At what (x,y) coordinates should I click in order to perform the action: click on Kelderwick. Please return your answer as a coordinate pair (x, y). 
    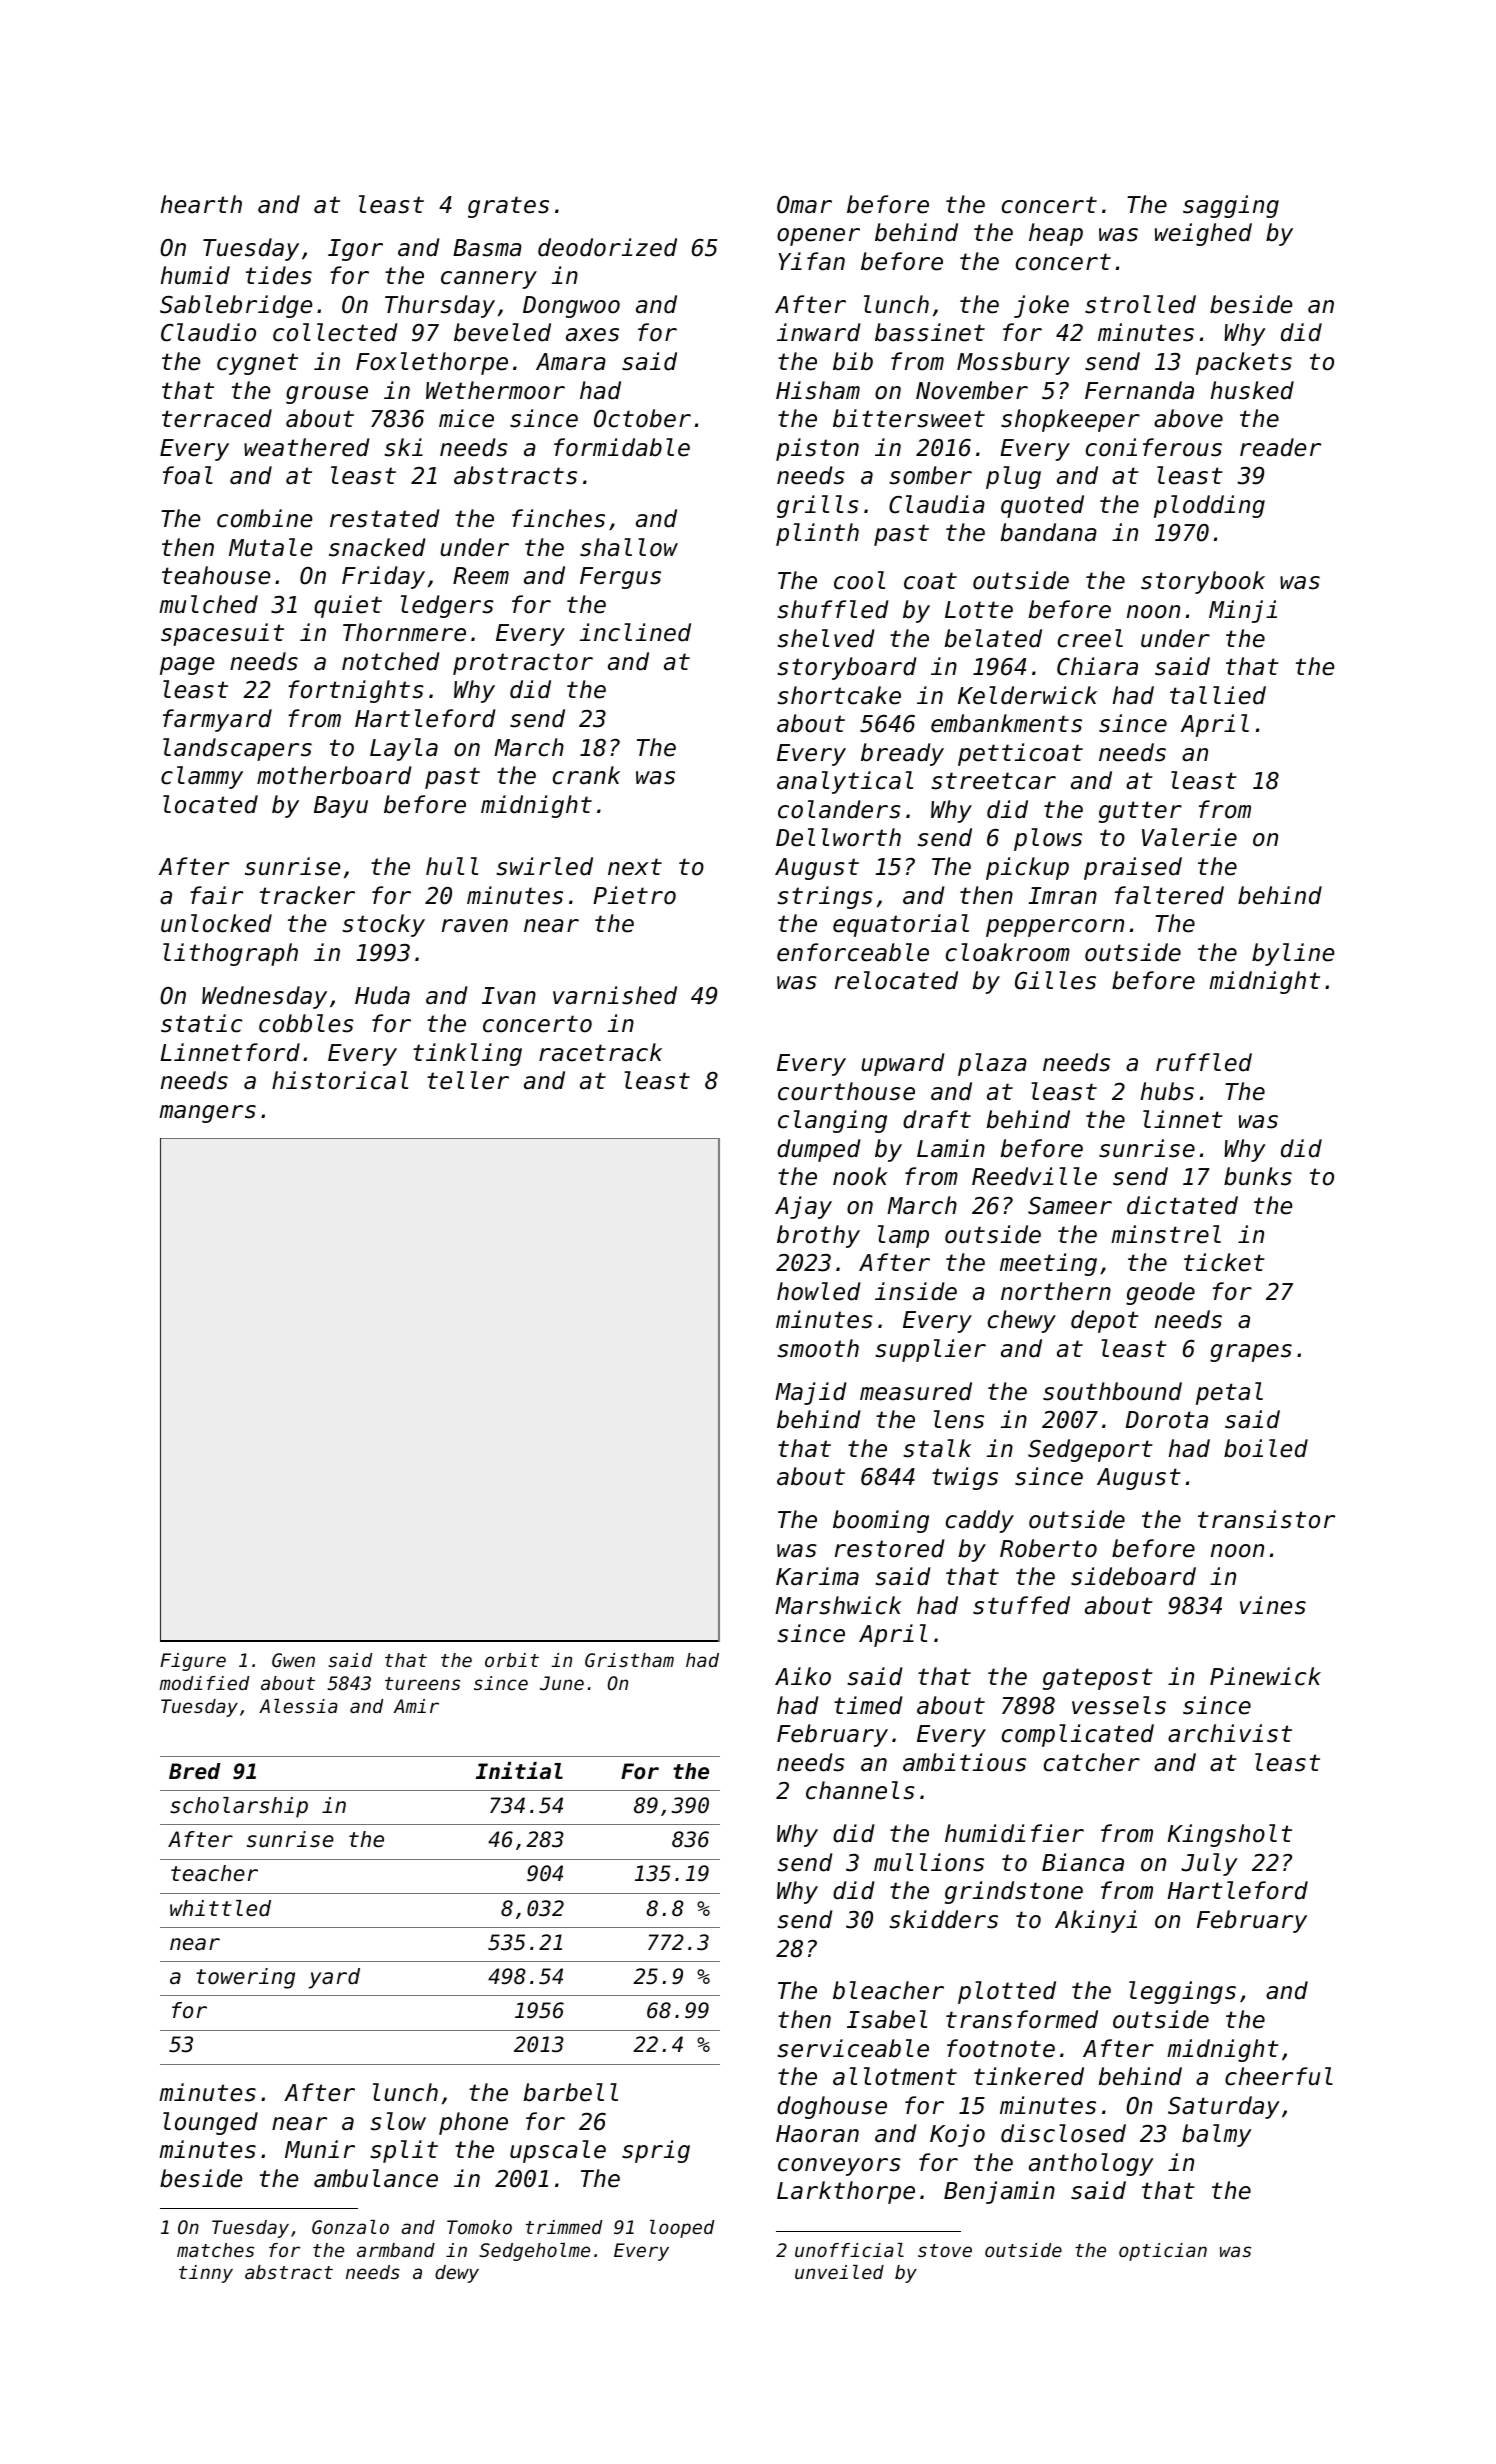
    Looking at the image, I should click on (1027, 695).
